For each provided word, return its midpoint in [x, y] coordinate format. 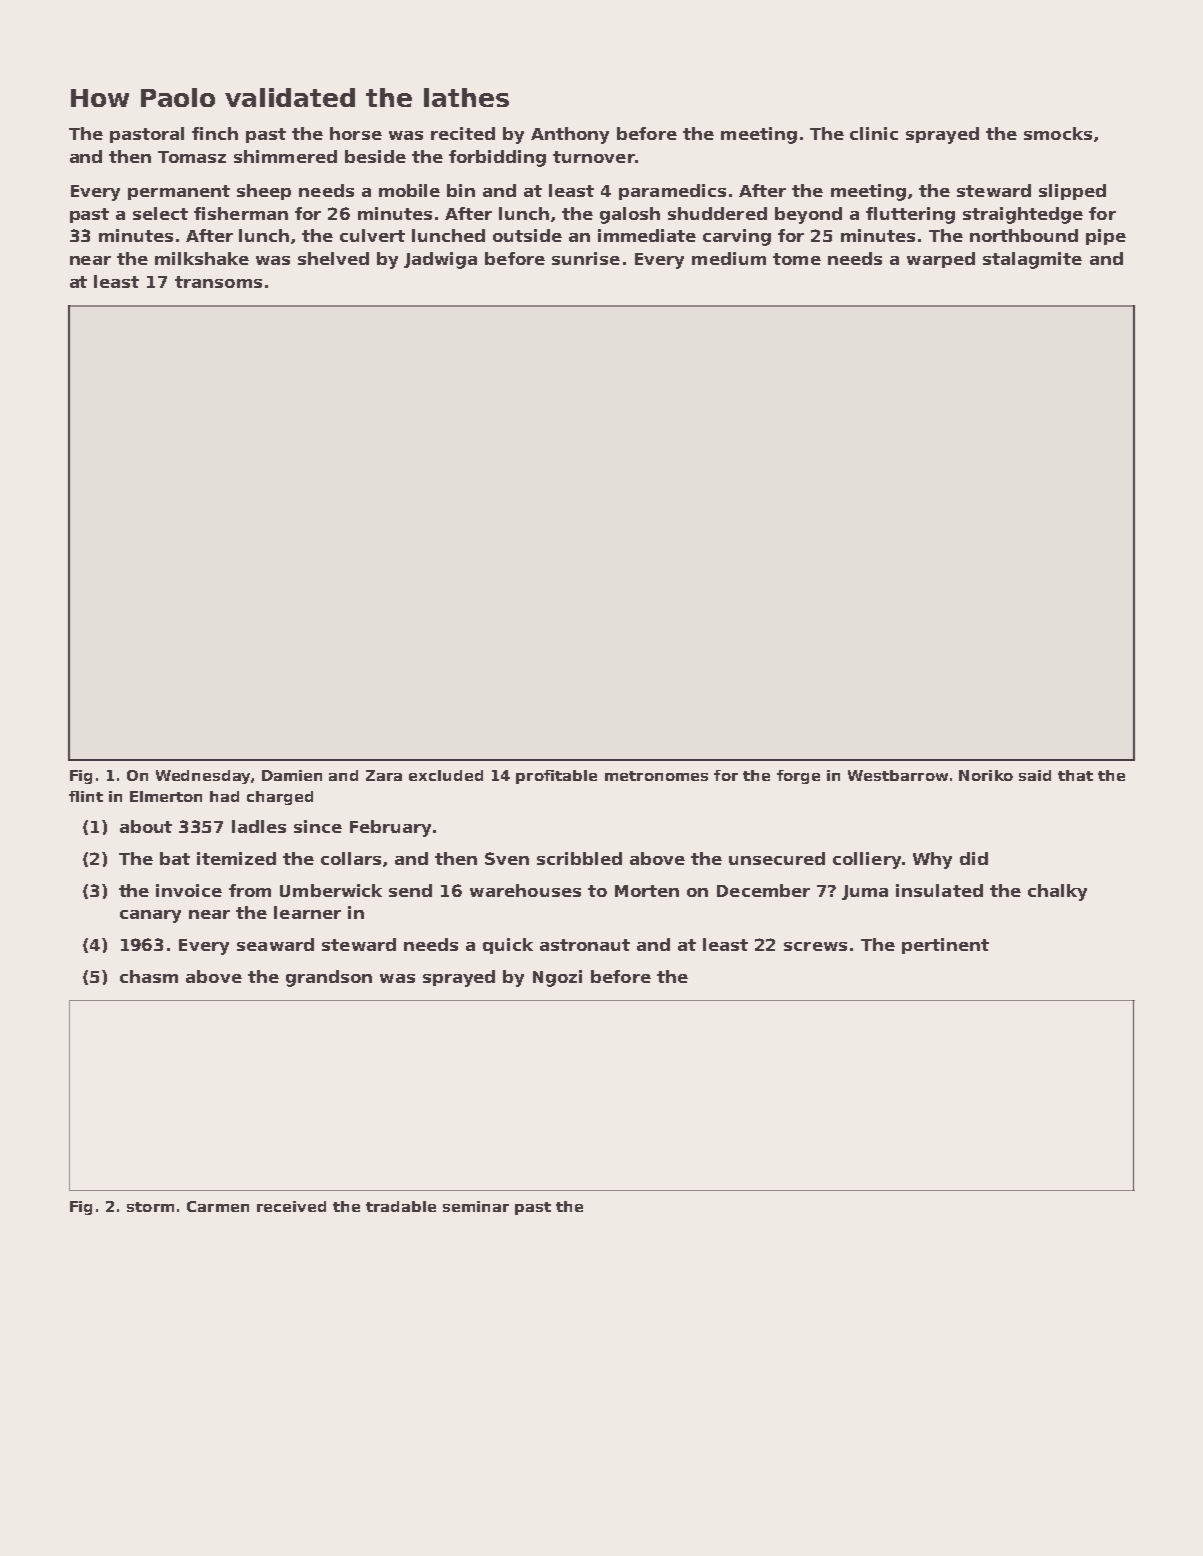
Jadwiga [440, 260]
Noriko [986, 775]
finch [215, 133]
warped [941, 260]
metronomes [656, 776]
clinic [874, 133]
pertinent [945, 946]
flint [86, 796]
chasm [149, 976]
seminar [476, 1206]
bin [461, 190]
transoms [218, 282]
